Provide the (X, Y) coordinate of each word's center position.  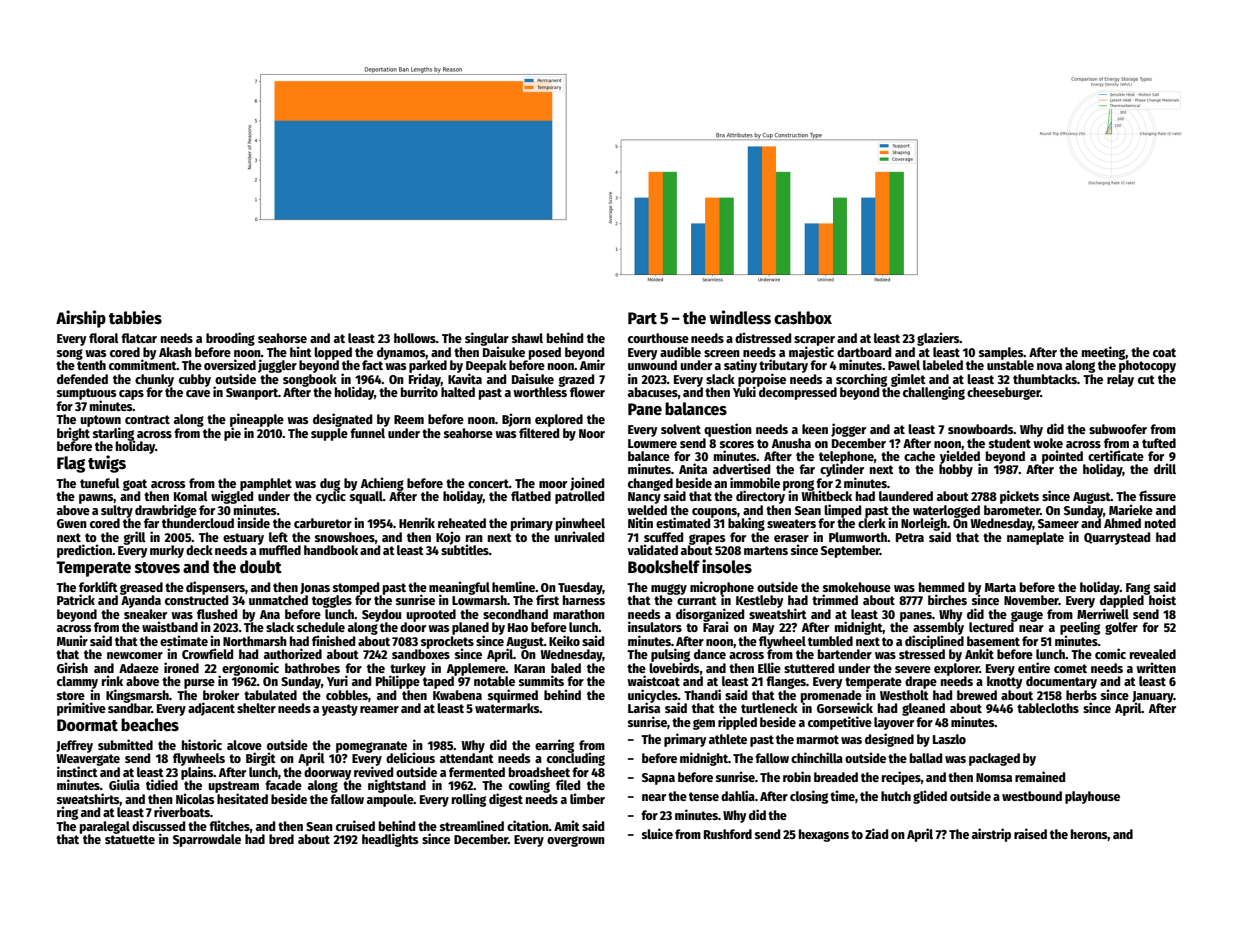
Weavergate (88, 760)
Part (642, 318)
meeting (1104, 353)
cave (198, 393)
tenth (91, 365)
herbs (1081, 695)
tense (704, 796)
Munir (72, 640)
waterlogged (946, 511)
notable (494, 681)
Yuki (744, 392)
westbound (1032, 796)
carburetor (323, 523)
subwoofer (1118, 429)
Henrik (417, 522)
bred (281, 839)
